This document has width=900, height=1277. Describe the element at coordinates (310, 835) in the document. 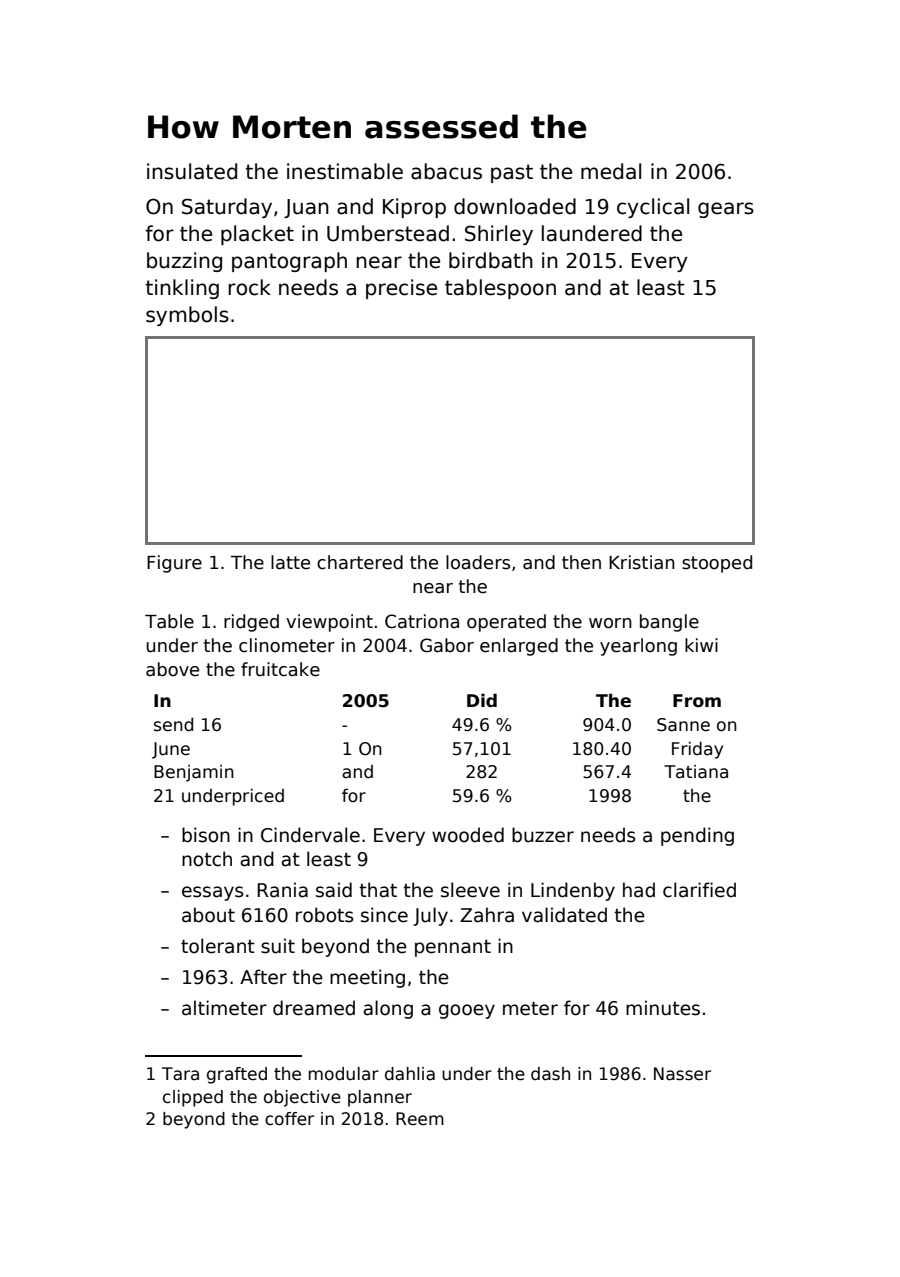

I see `Cindervale` at that location.
